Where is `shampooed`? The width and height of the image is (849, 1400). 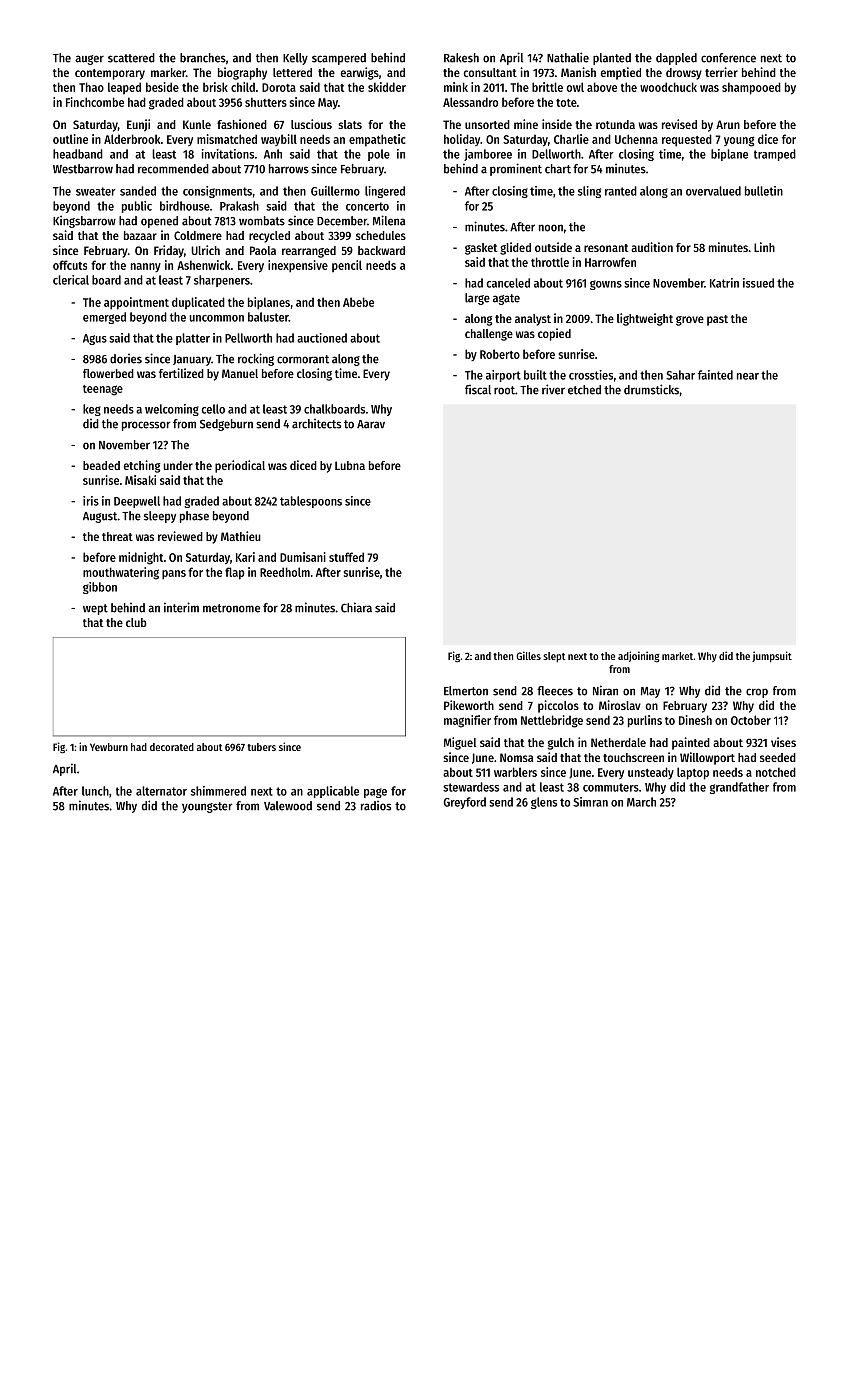
shampooed is located at coordinates (751, 88).
